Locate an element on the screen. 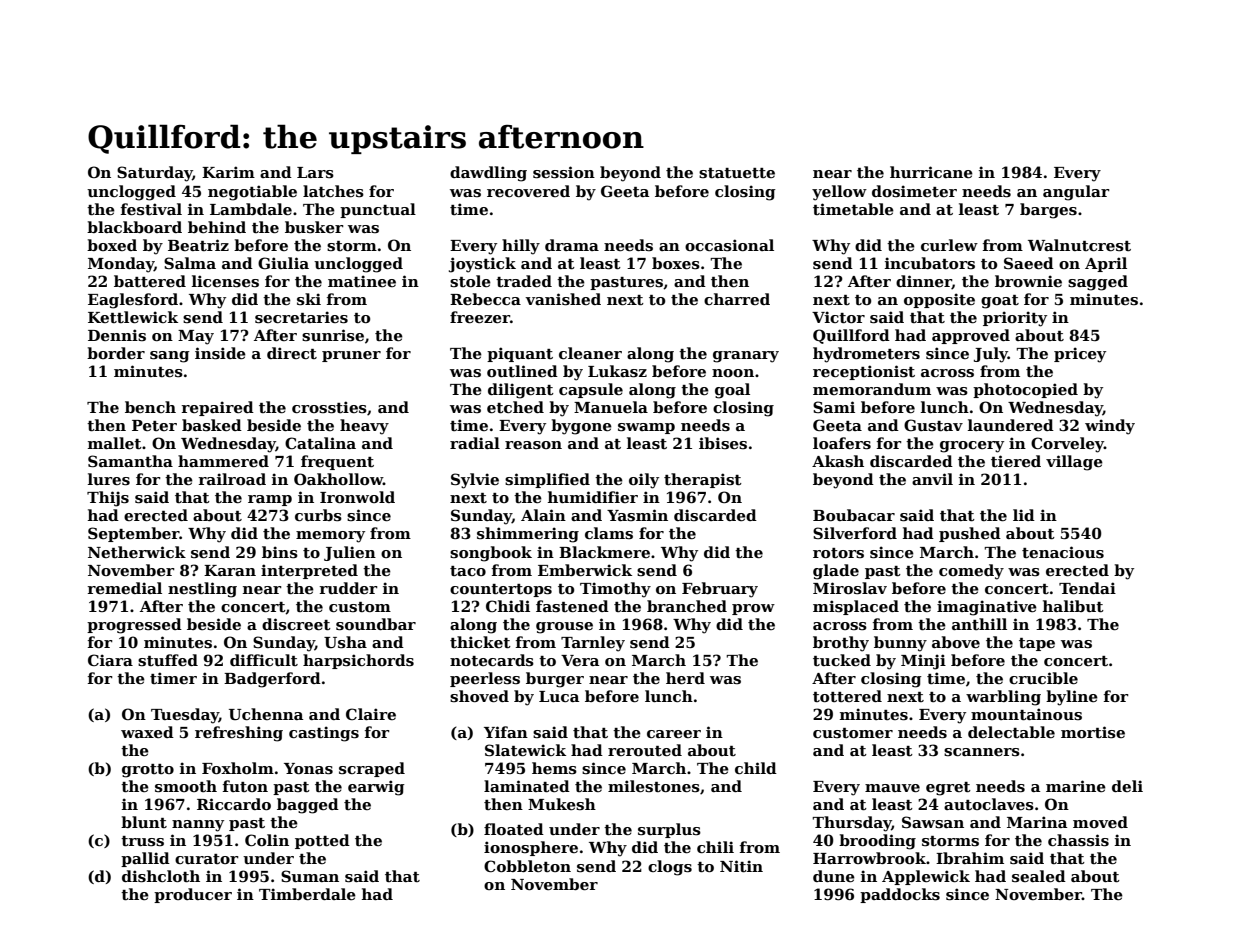 The height and width of the screenshot is (952, 1233). mortise is located at coordinates (1093, 732).
